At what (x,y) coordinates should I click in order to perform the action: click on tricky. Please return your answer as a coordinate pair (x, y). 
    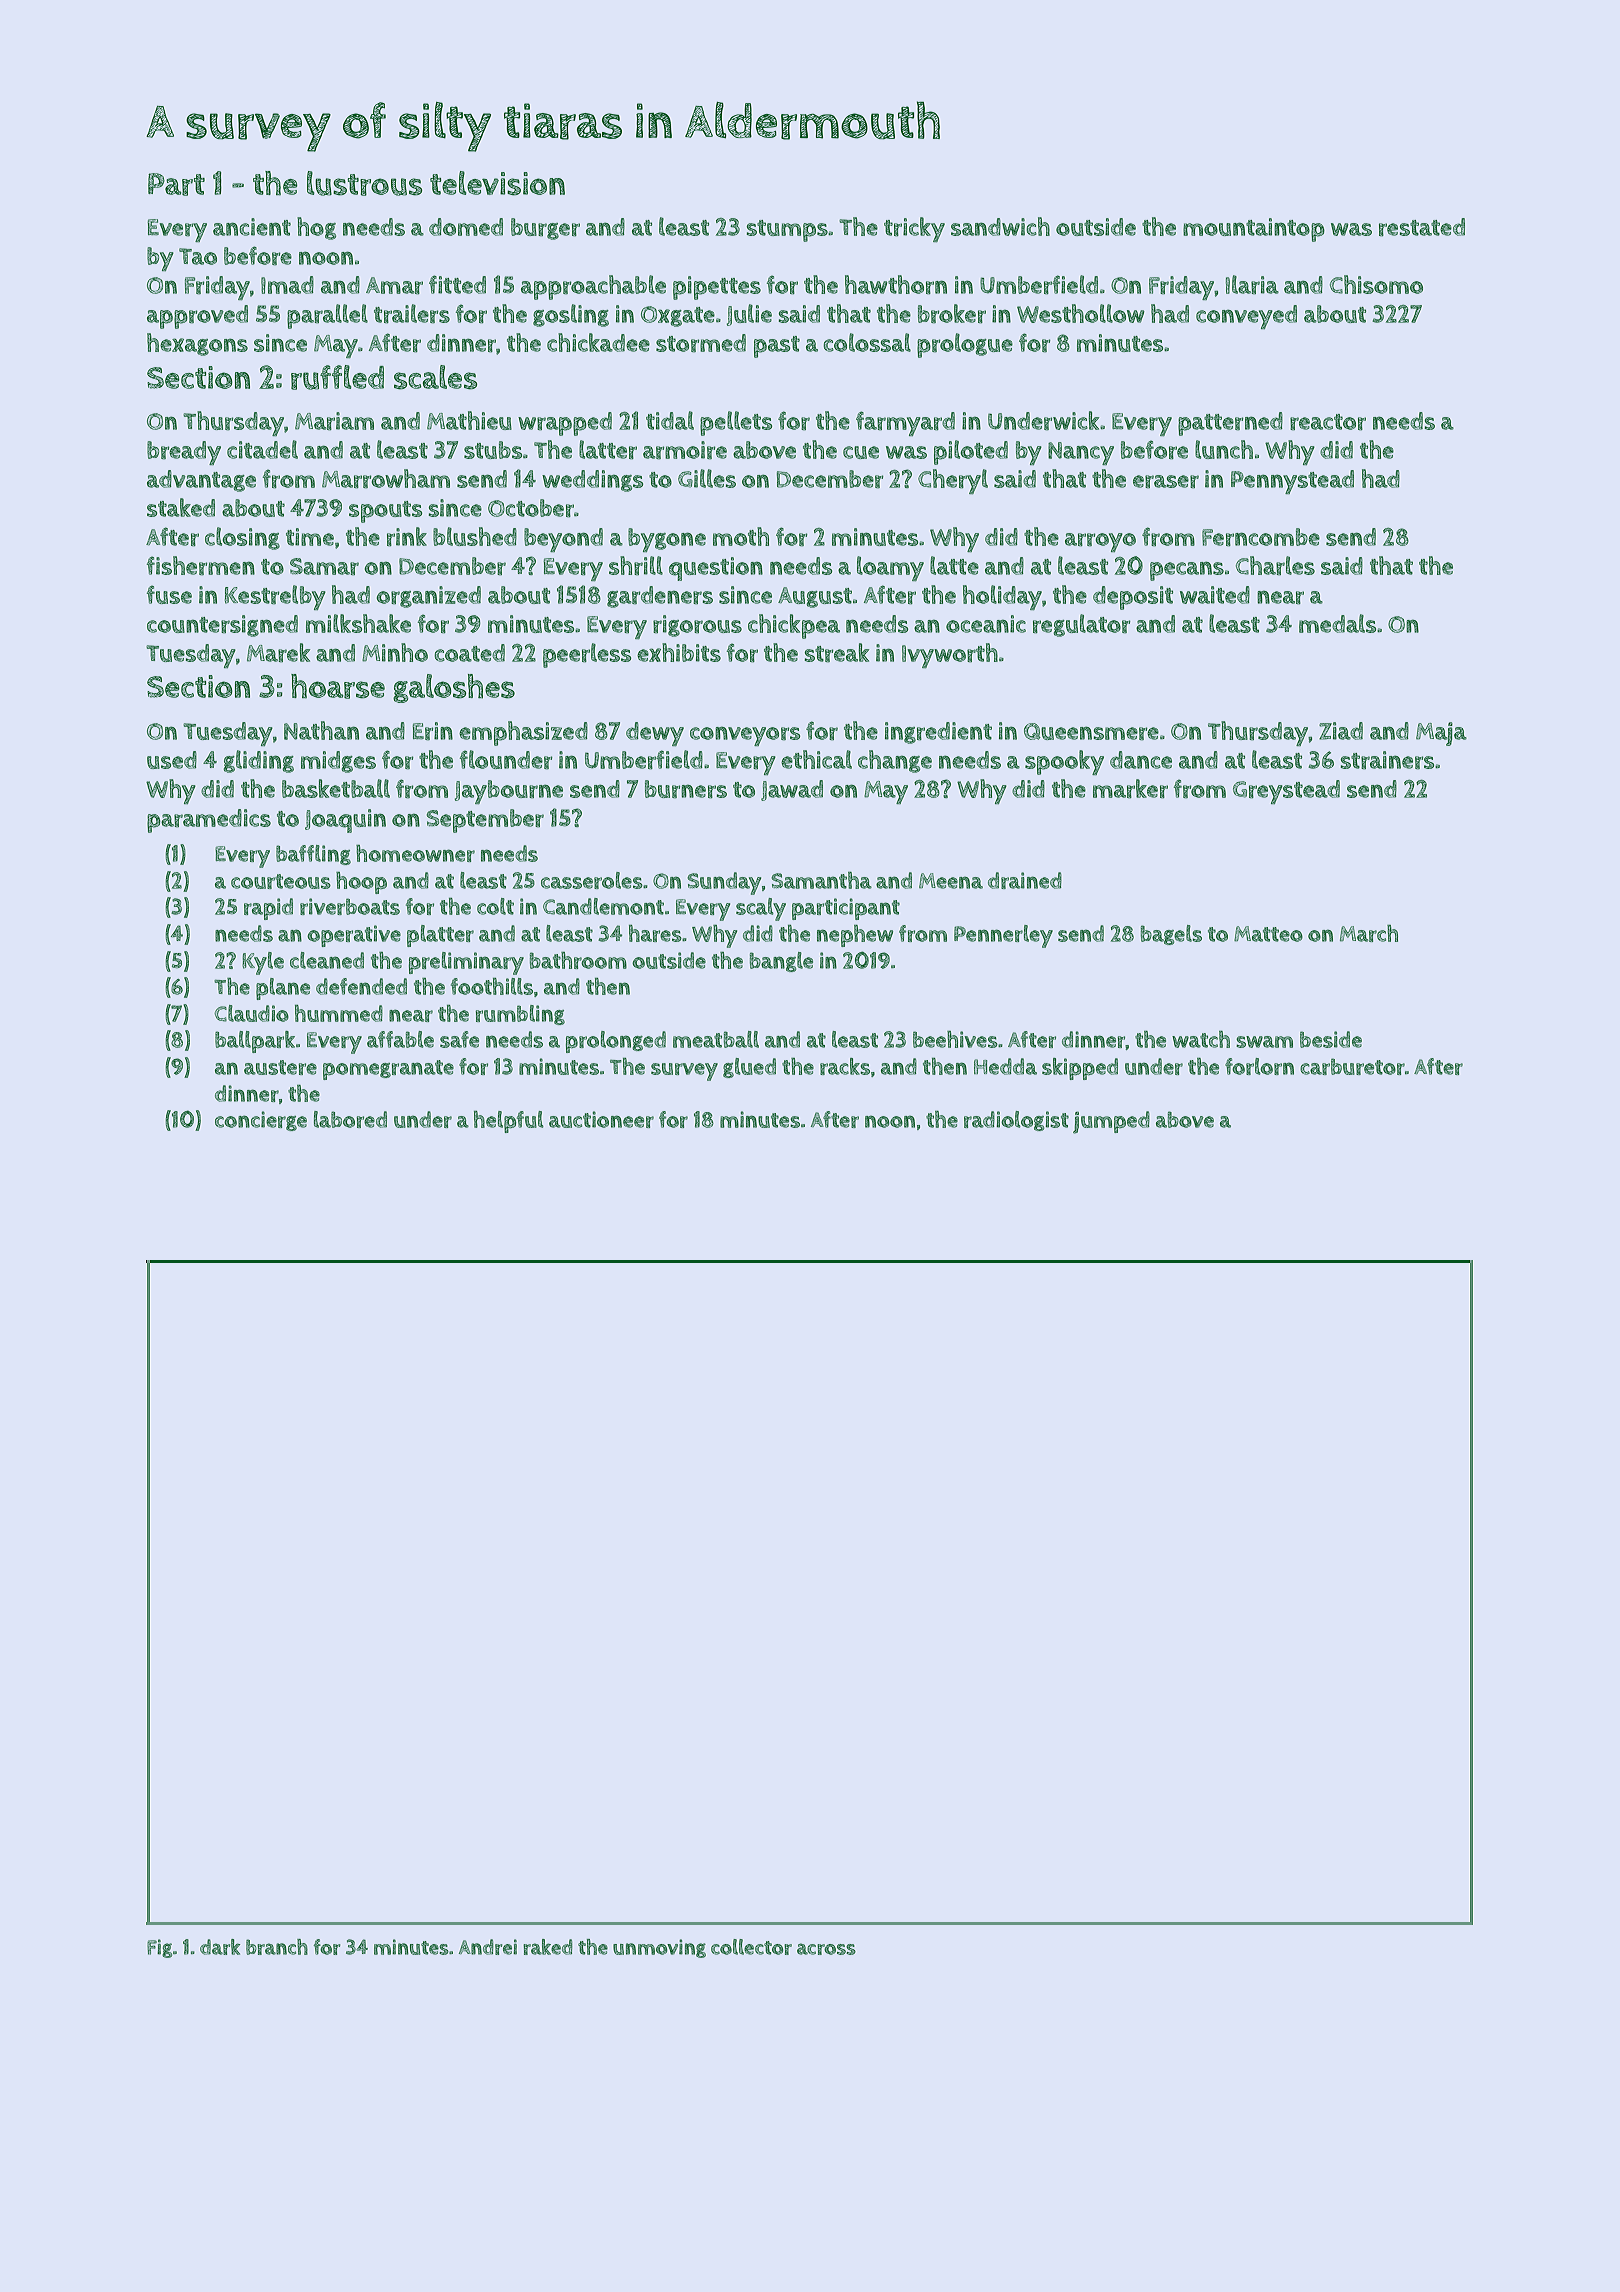
    Looking at the image, I should click on (914, 229).
